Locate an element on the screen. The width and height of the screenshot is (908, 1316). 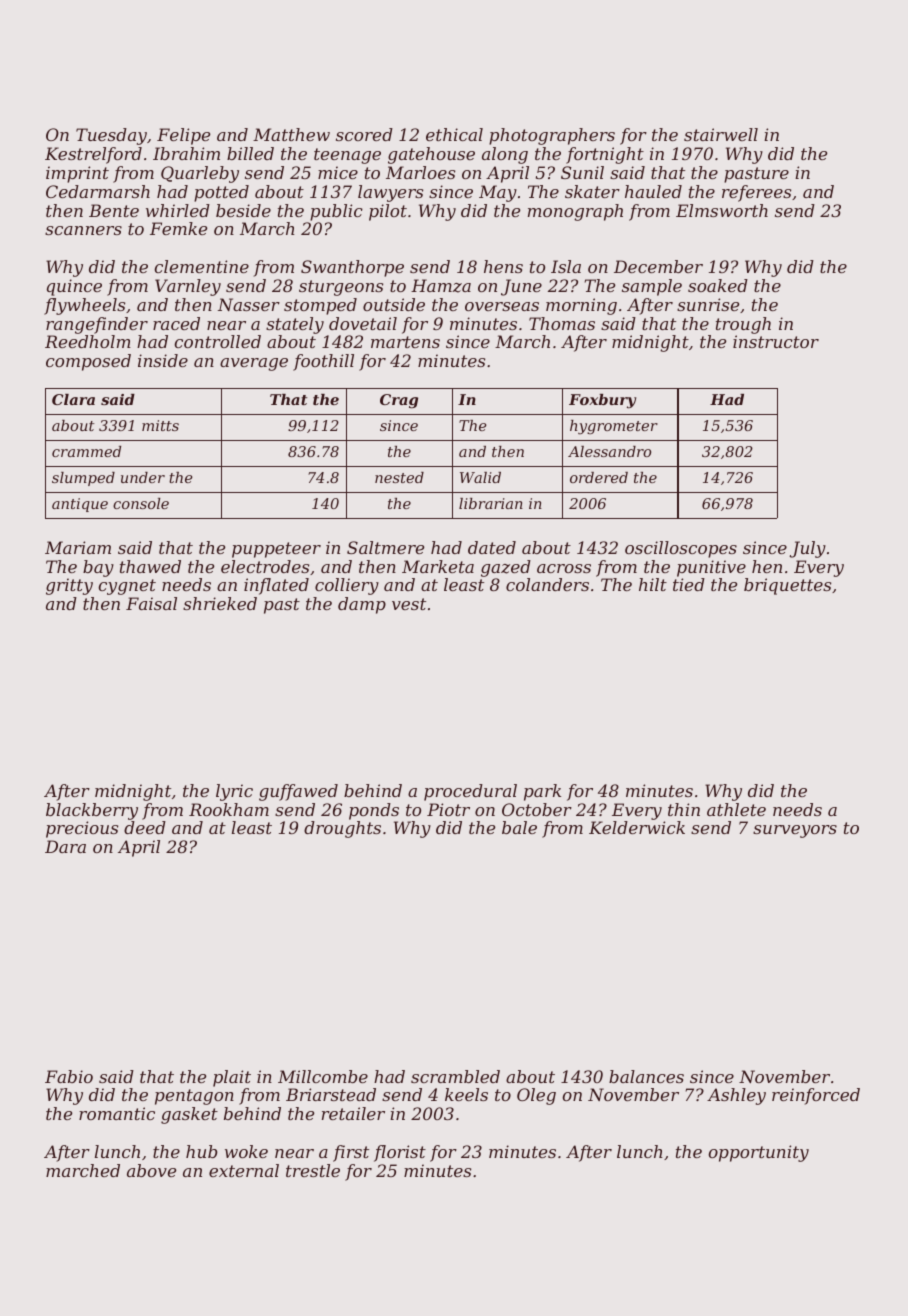
Piotr is located at coordinates (448, 809).
